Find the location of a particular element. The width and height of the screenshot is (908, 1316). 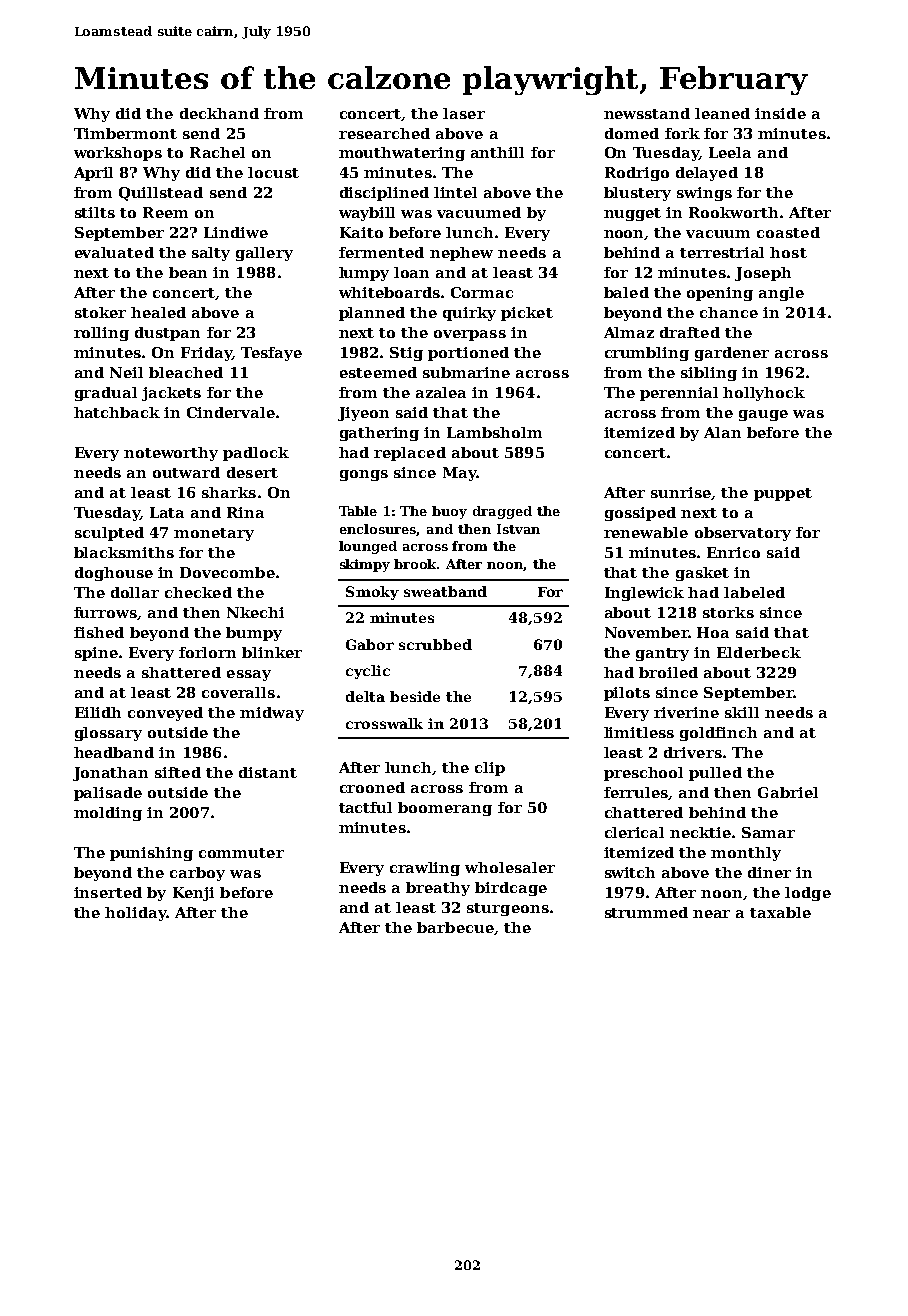

distant is located at coordinates (268, 772).
